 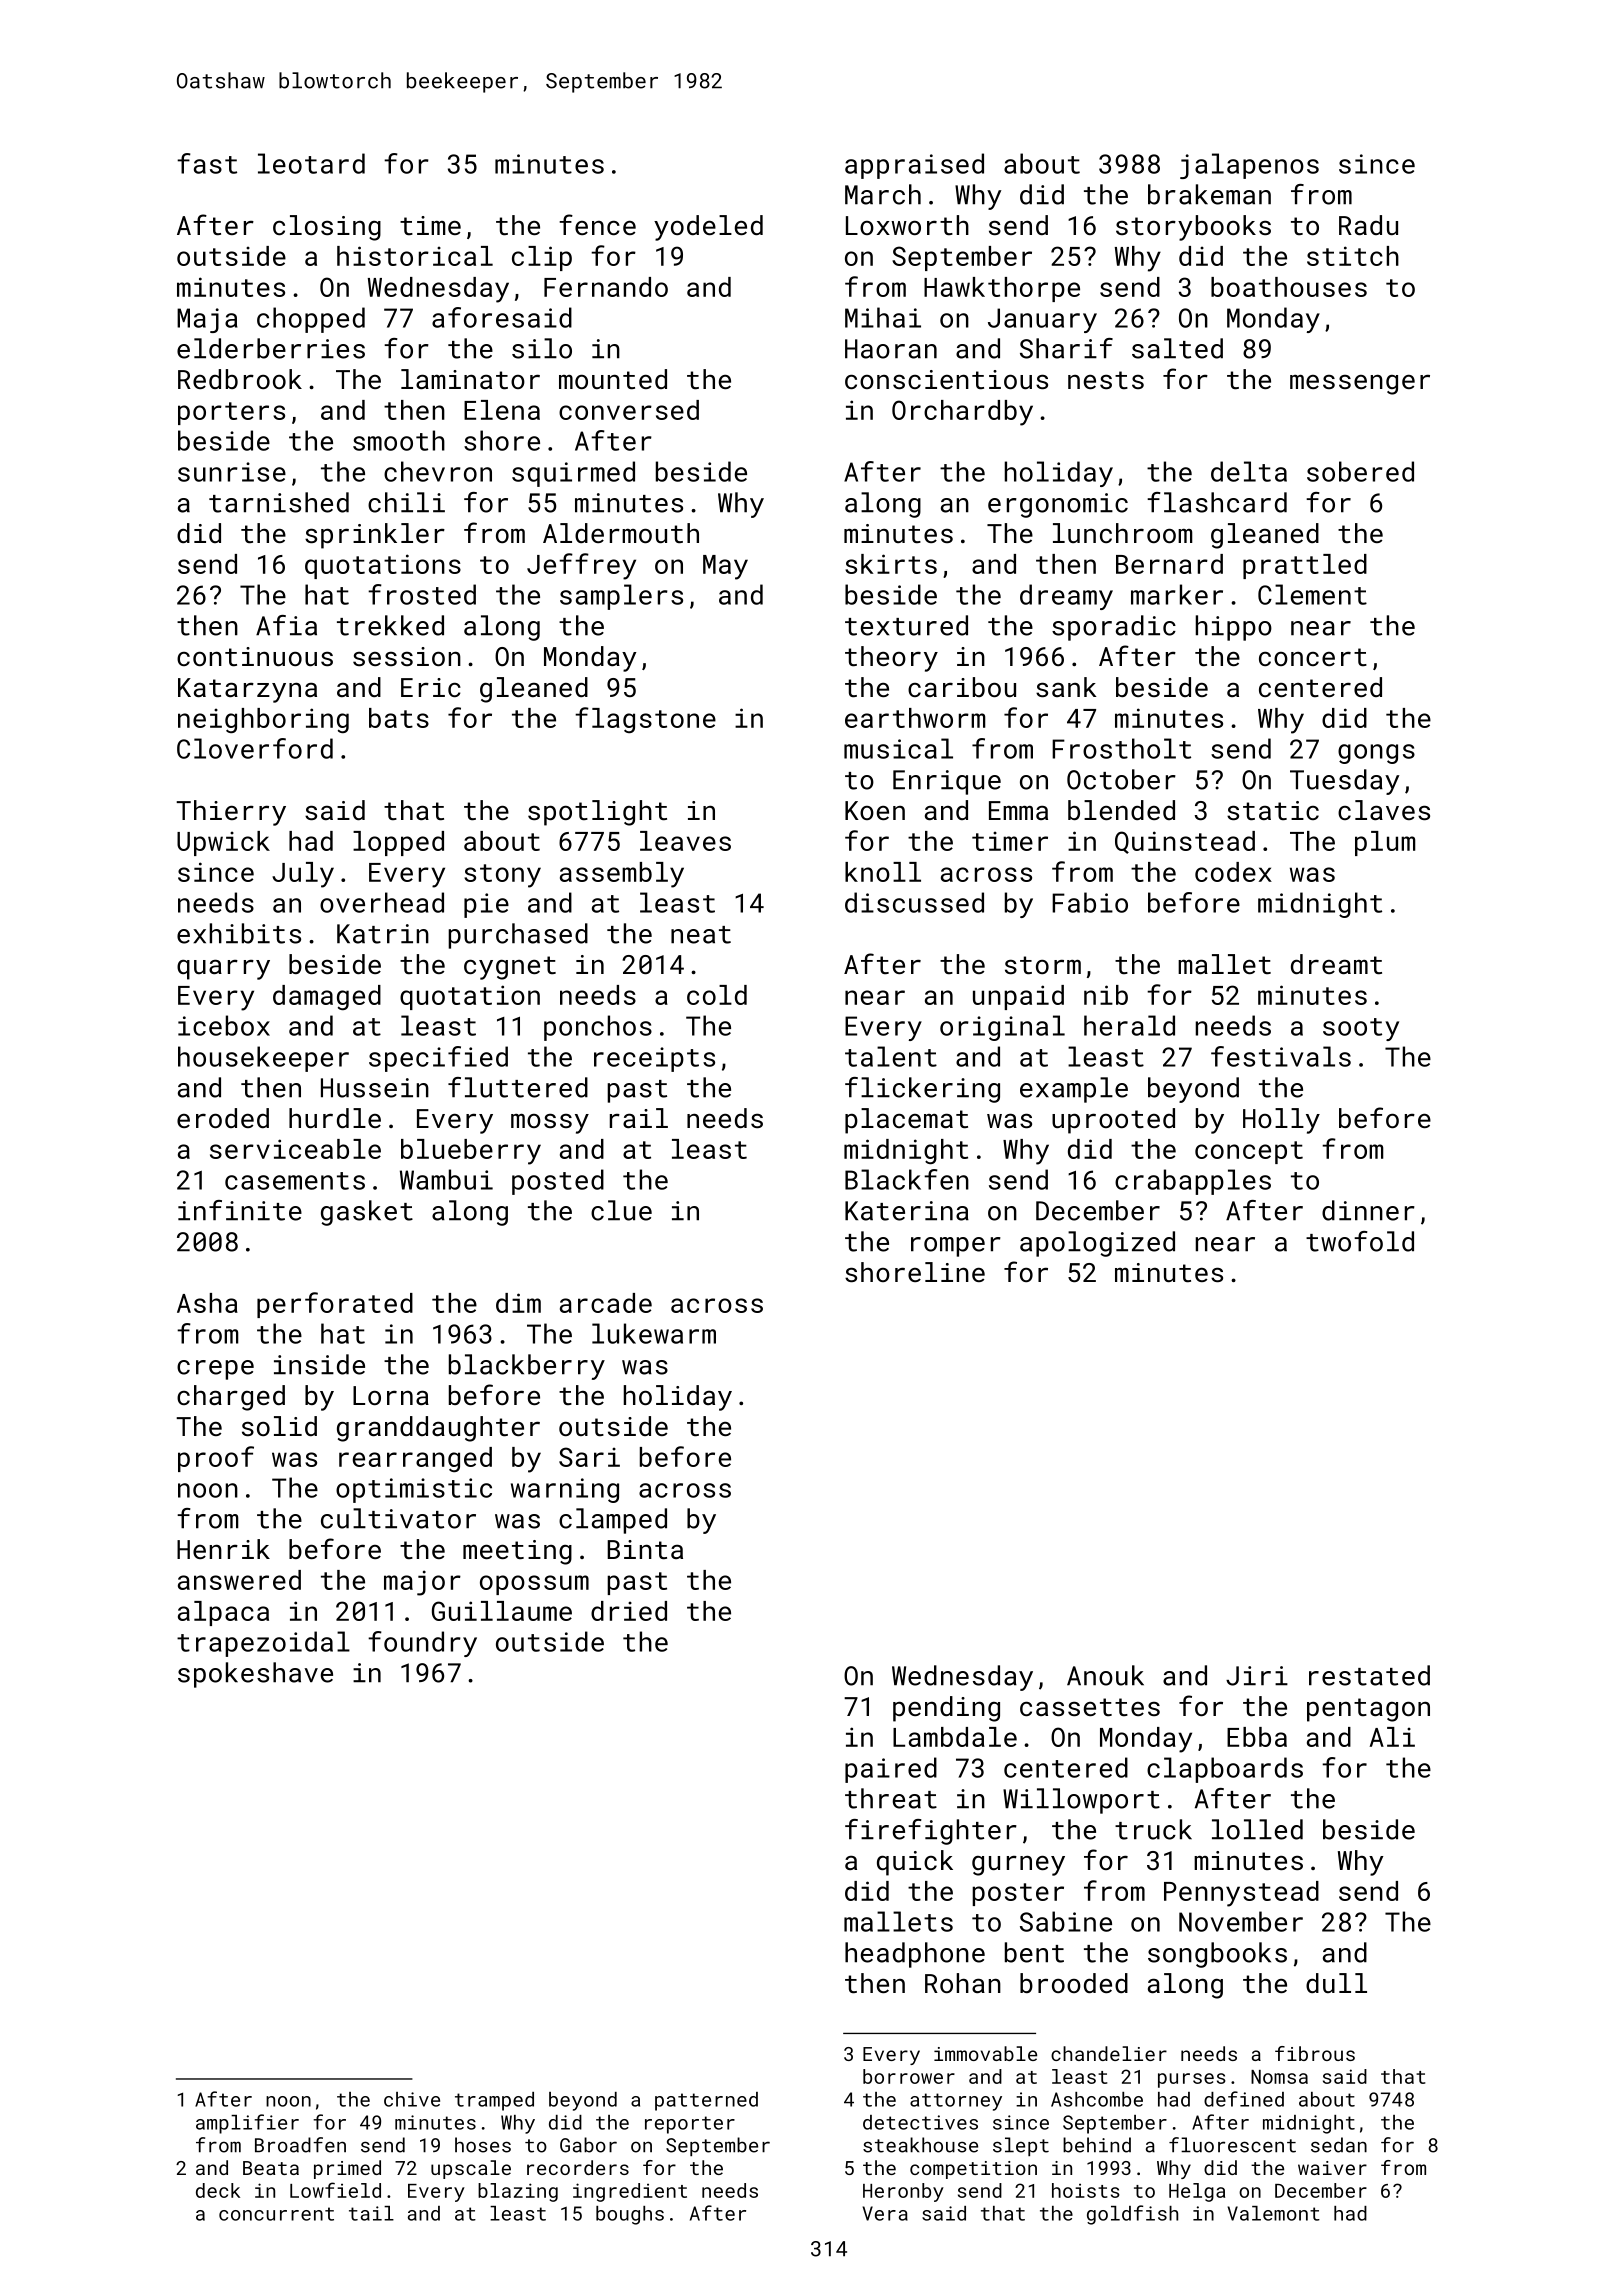 I want to click on Ali, so click(x=1392, y=1737).
